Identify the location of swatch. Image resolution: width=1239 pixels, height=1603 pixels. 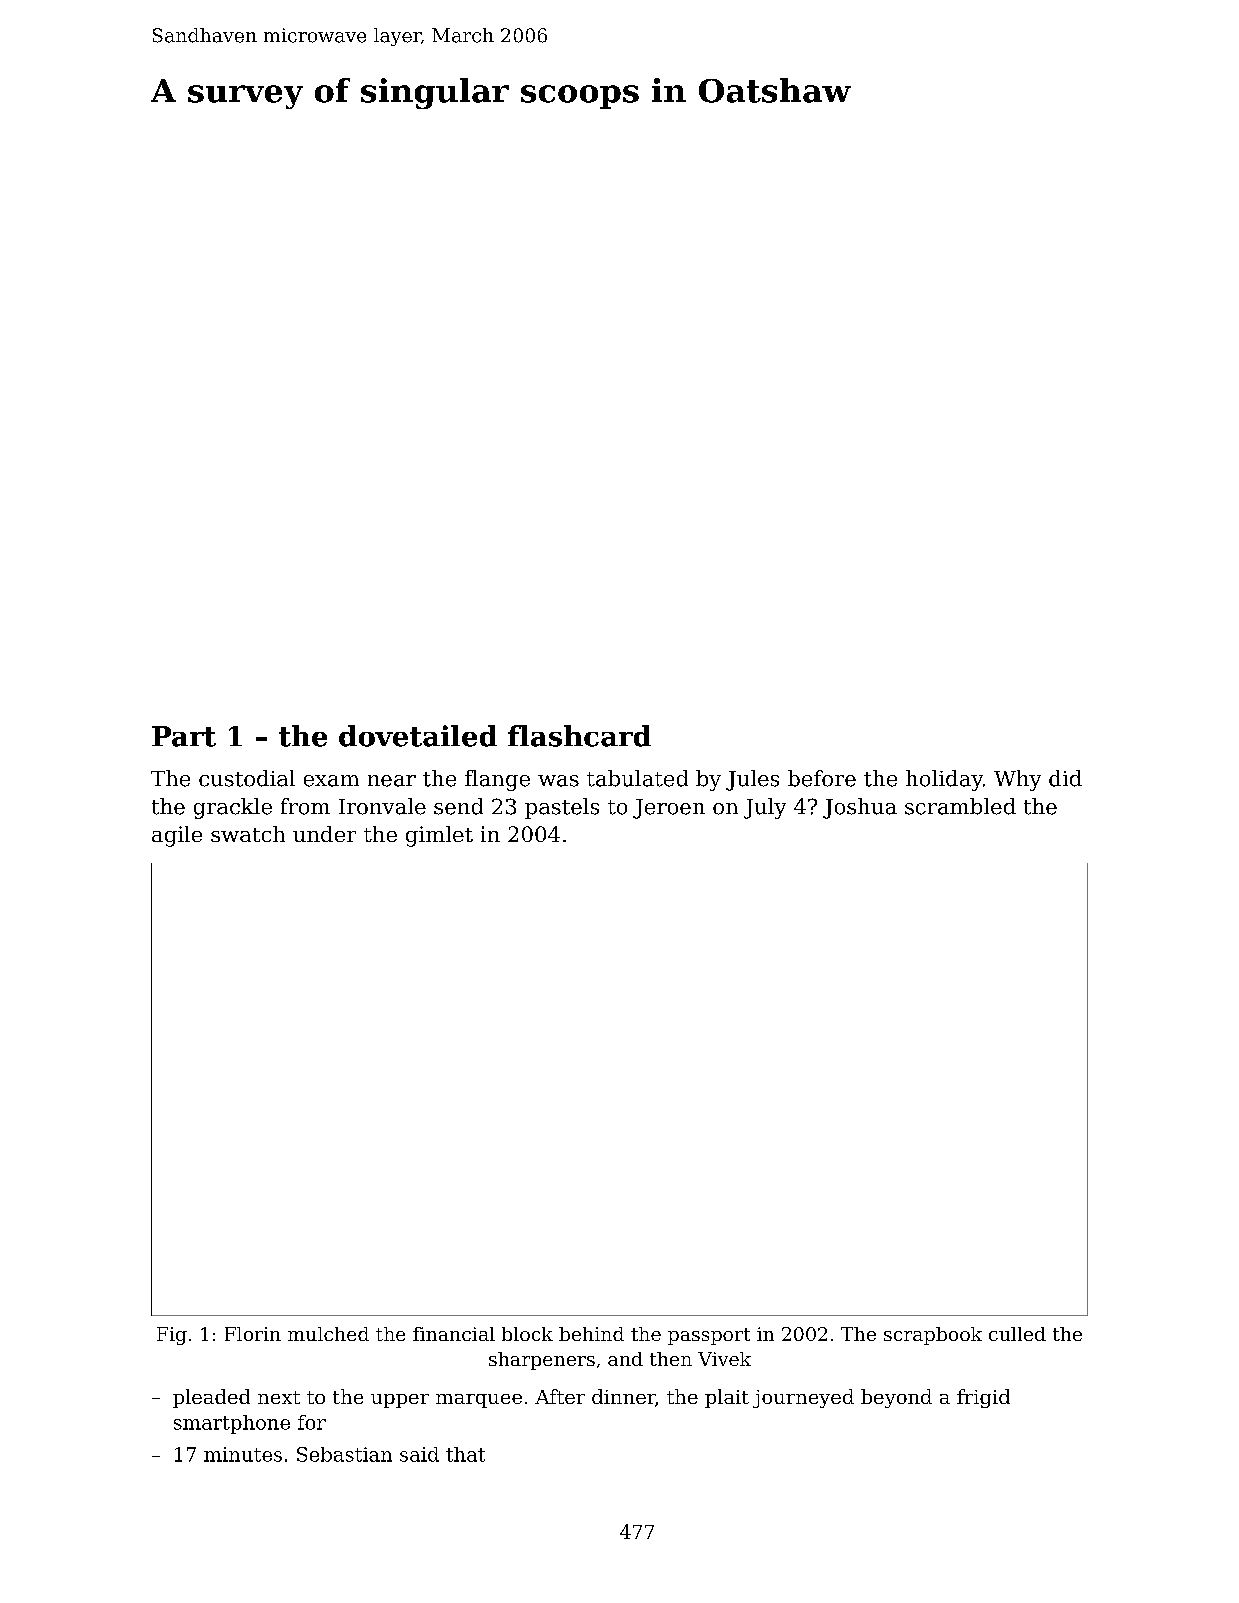
(248, 834).
